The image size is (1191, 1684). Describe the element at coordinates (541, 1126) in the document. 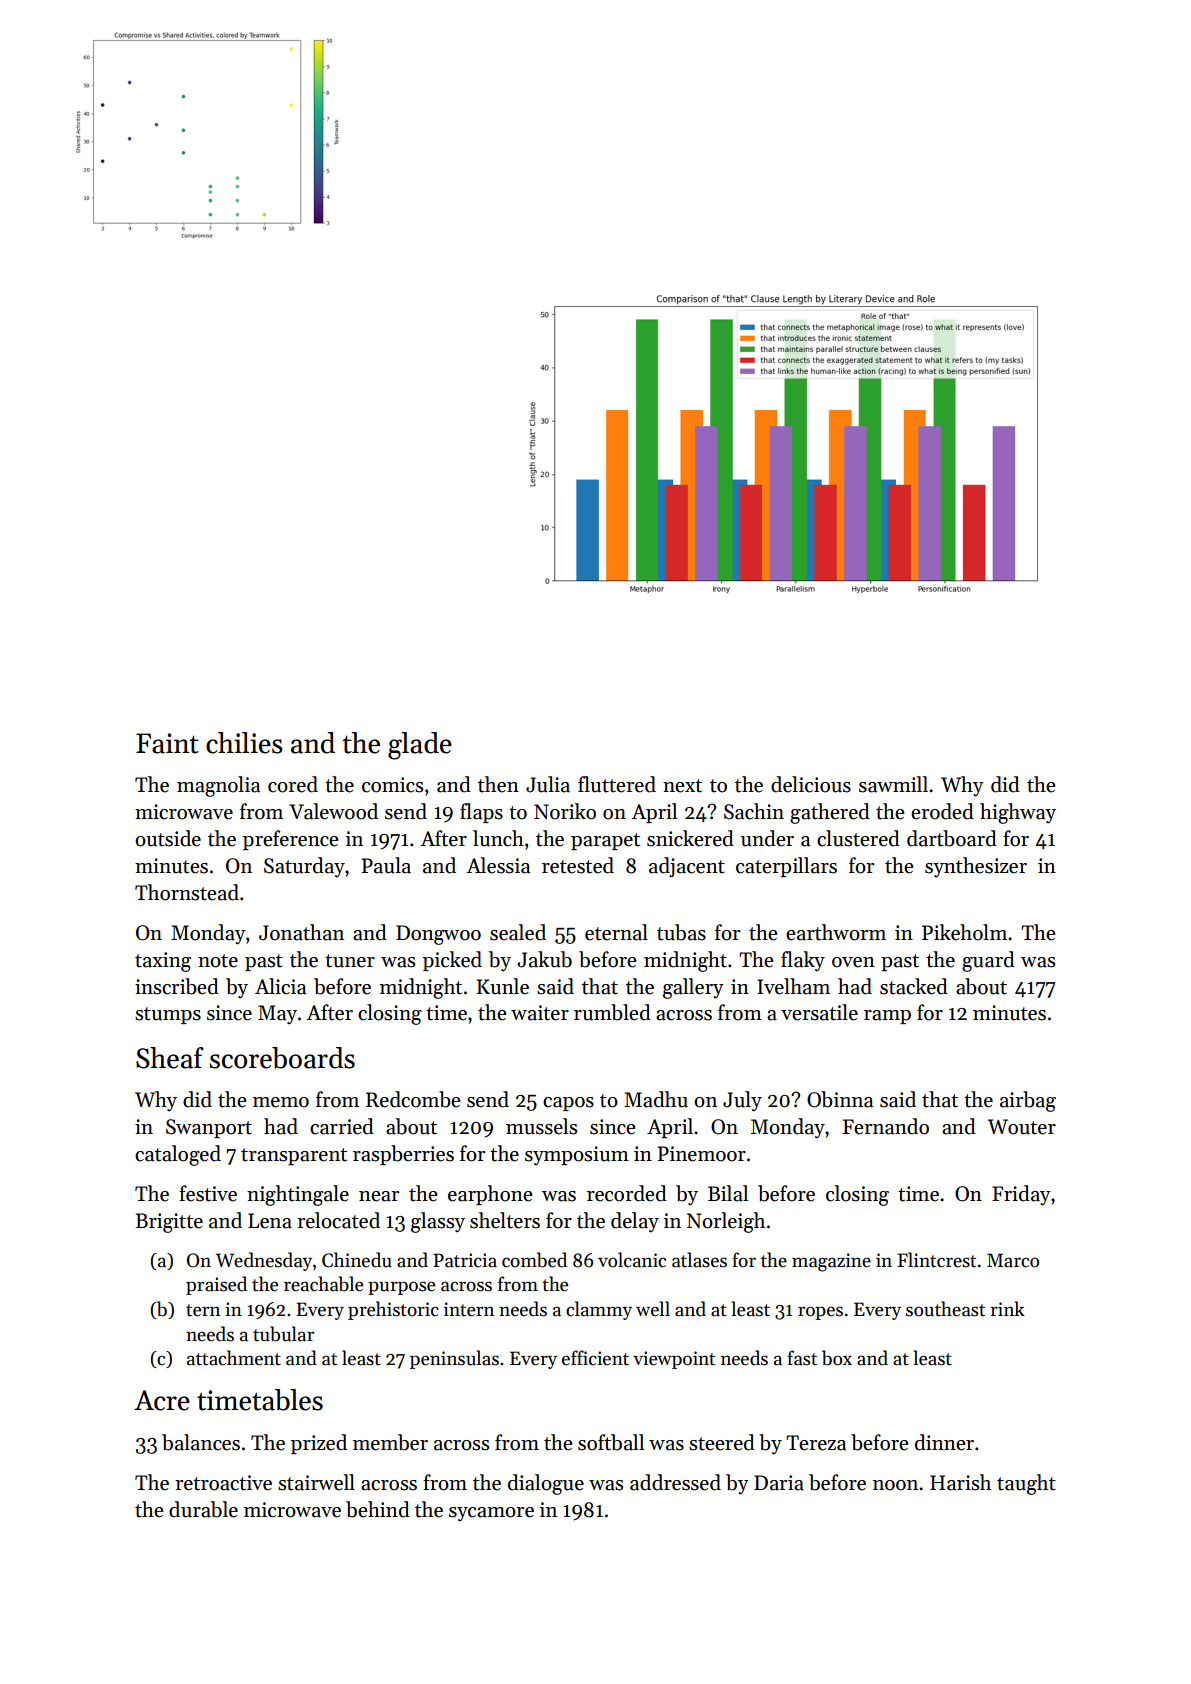

I see `mussels` at that location.
